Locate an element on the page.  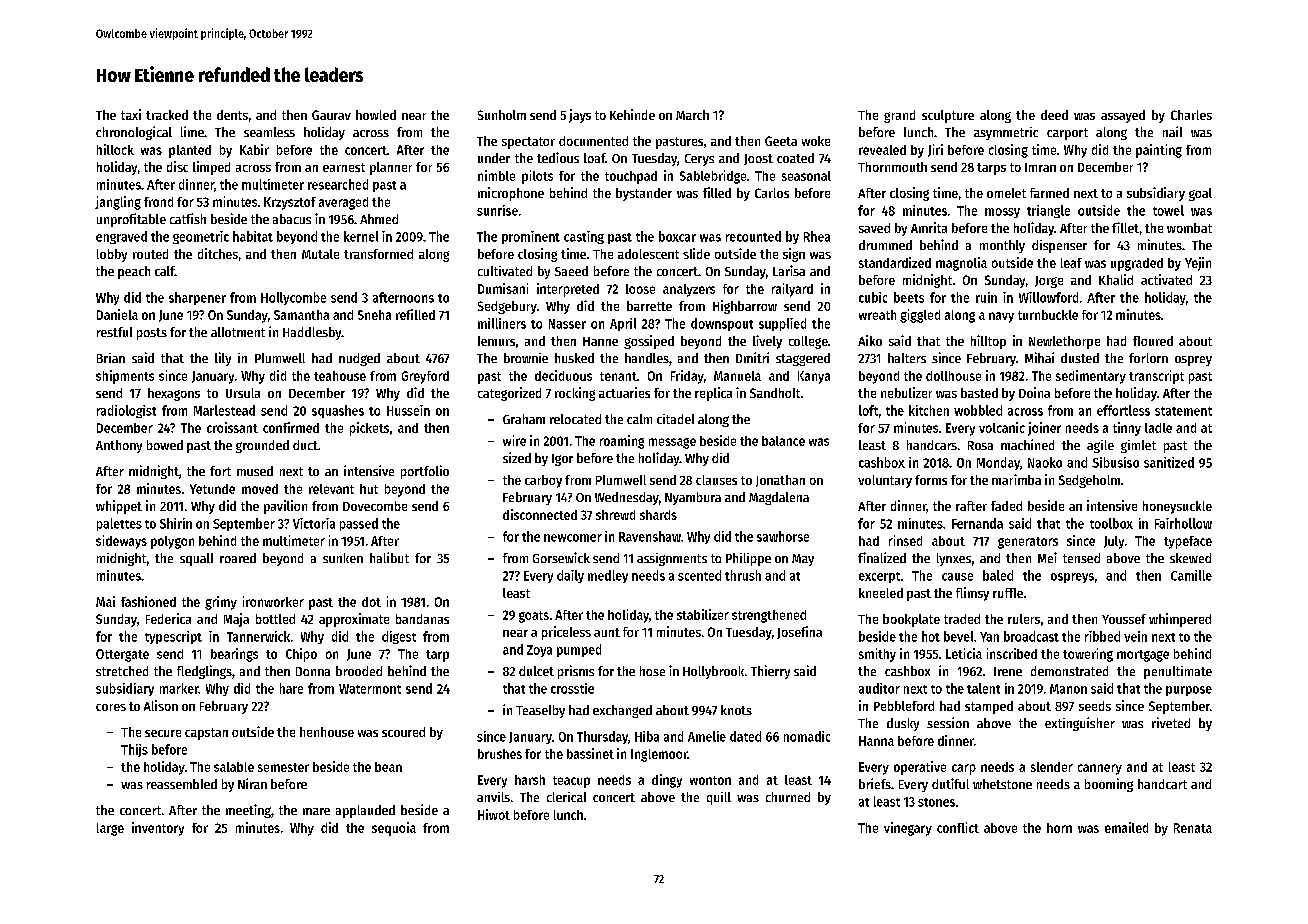
sideways is located at coordinates (121, 542).
